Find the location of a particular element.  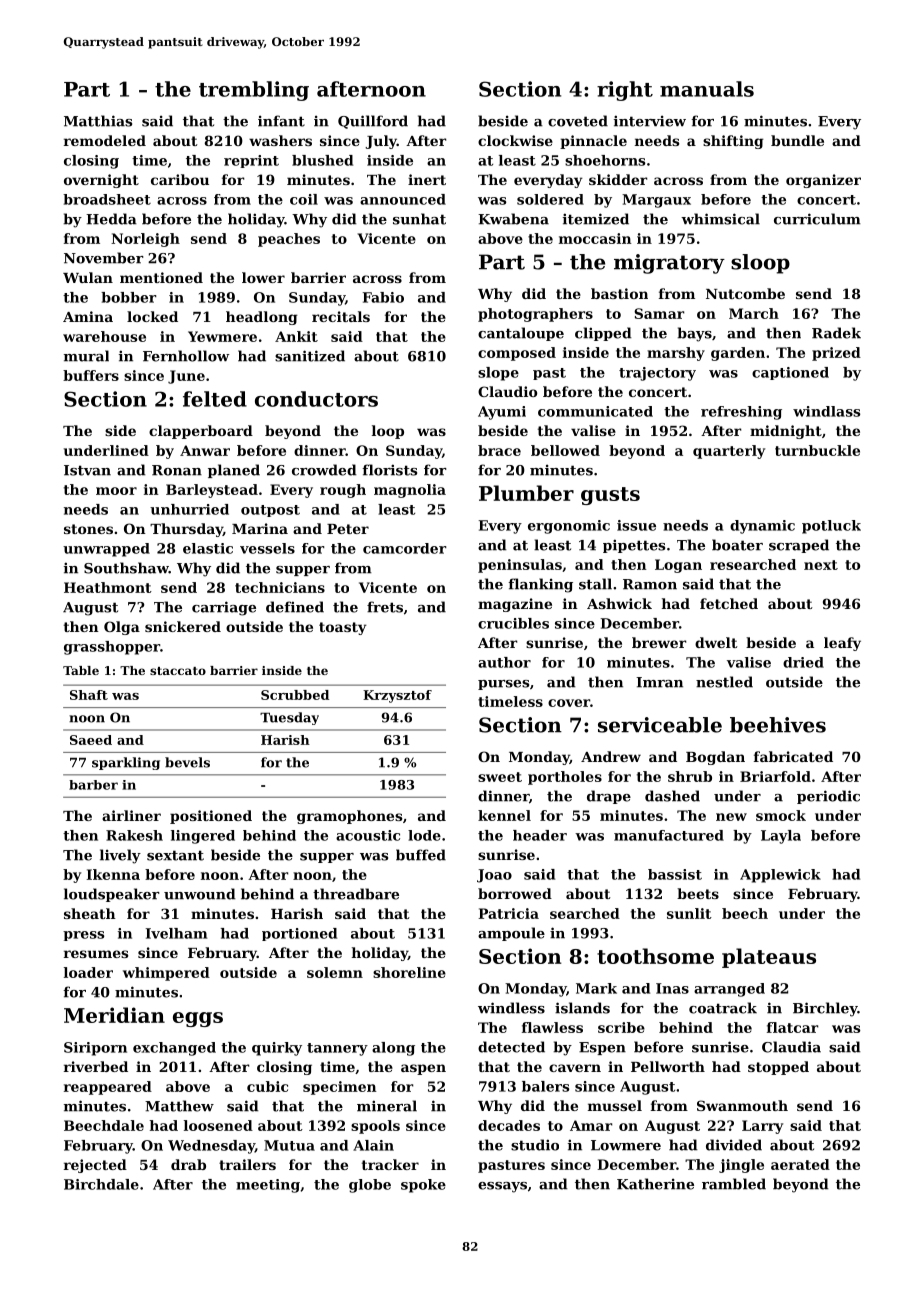

aspen is located at coordinates (423, 1069).
